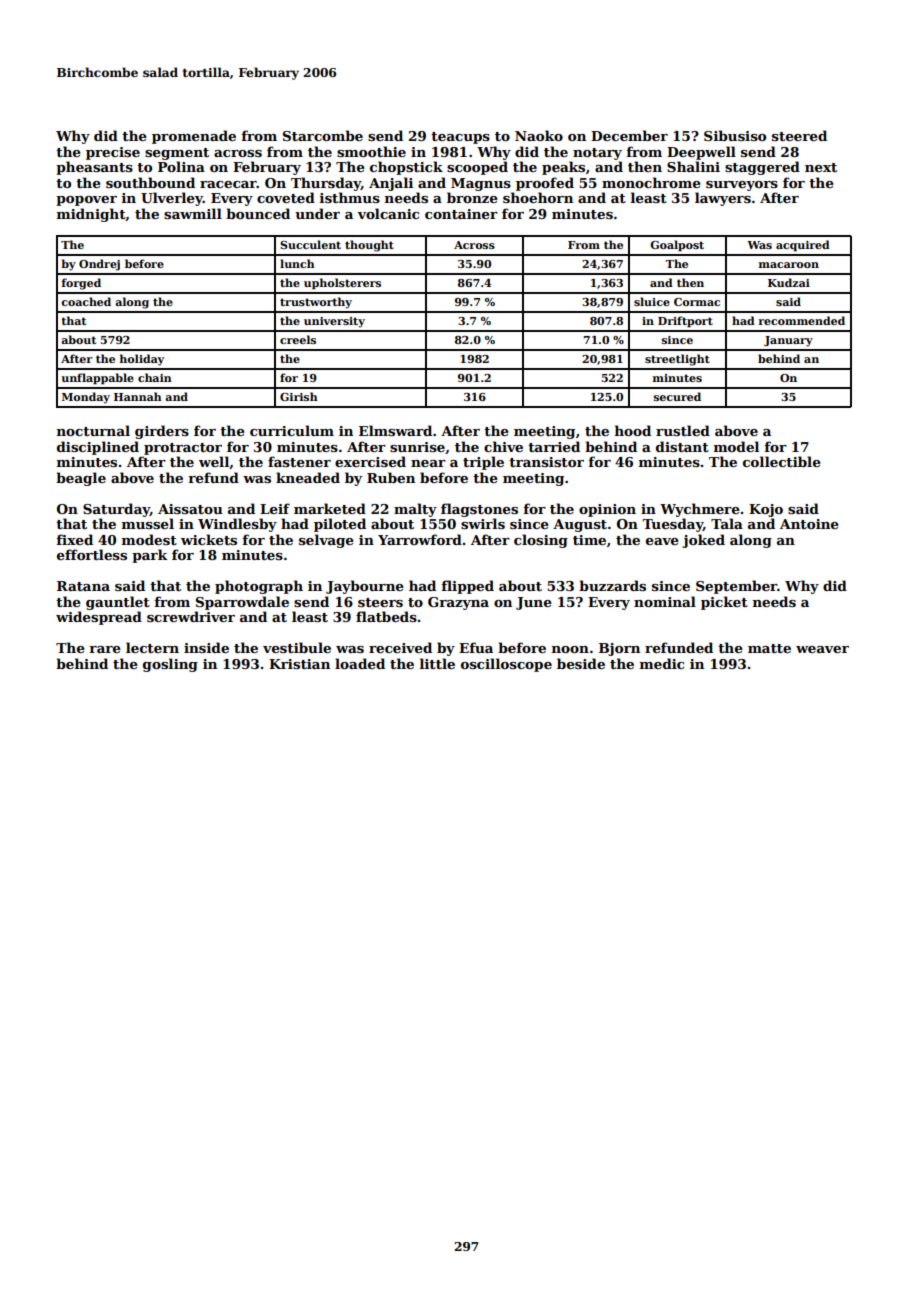 The height and width of the screenshot is (1316, 908). I want to click on Elmsward, so click(395, 430).
